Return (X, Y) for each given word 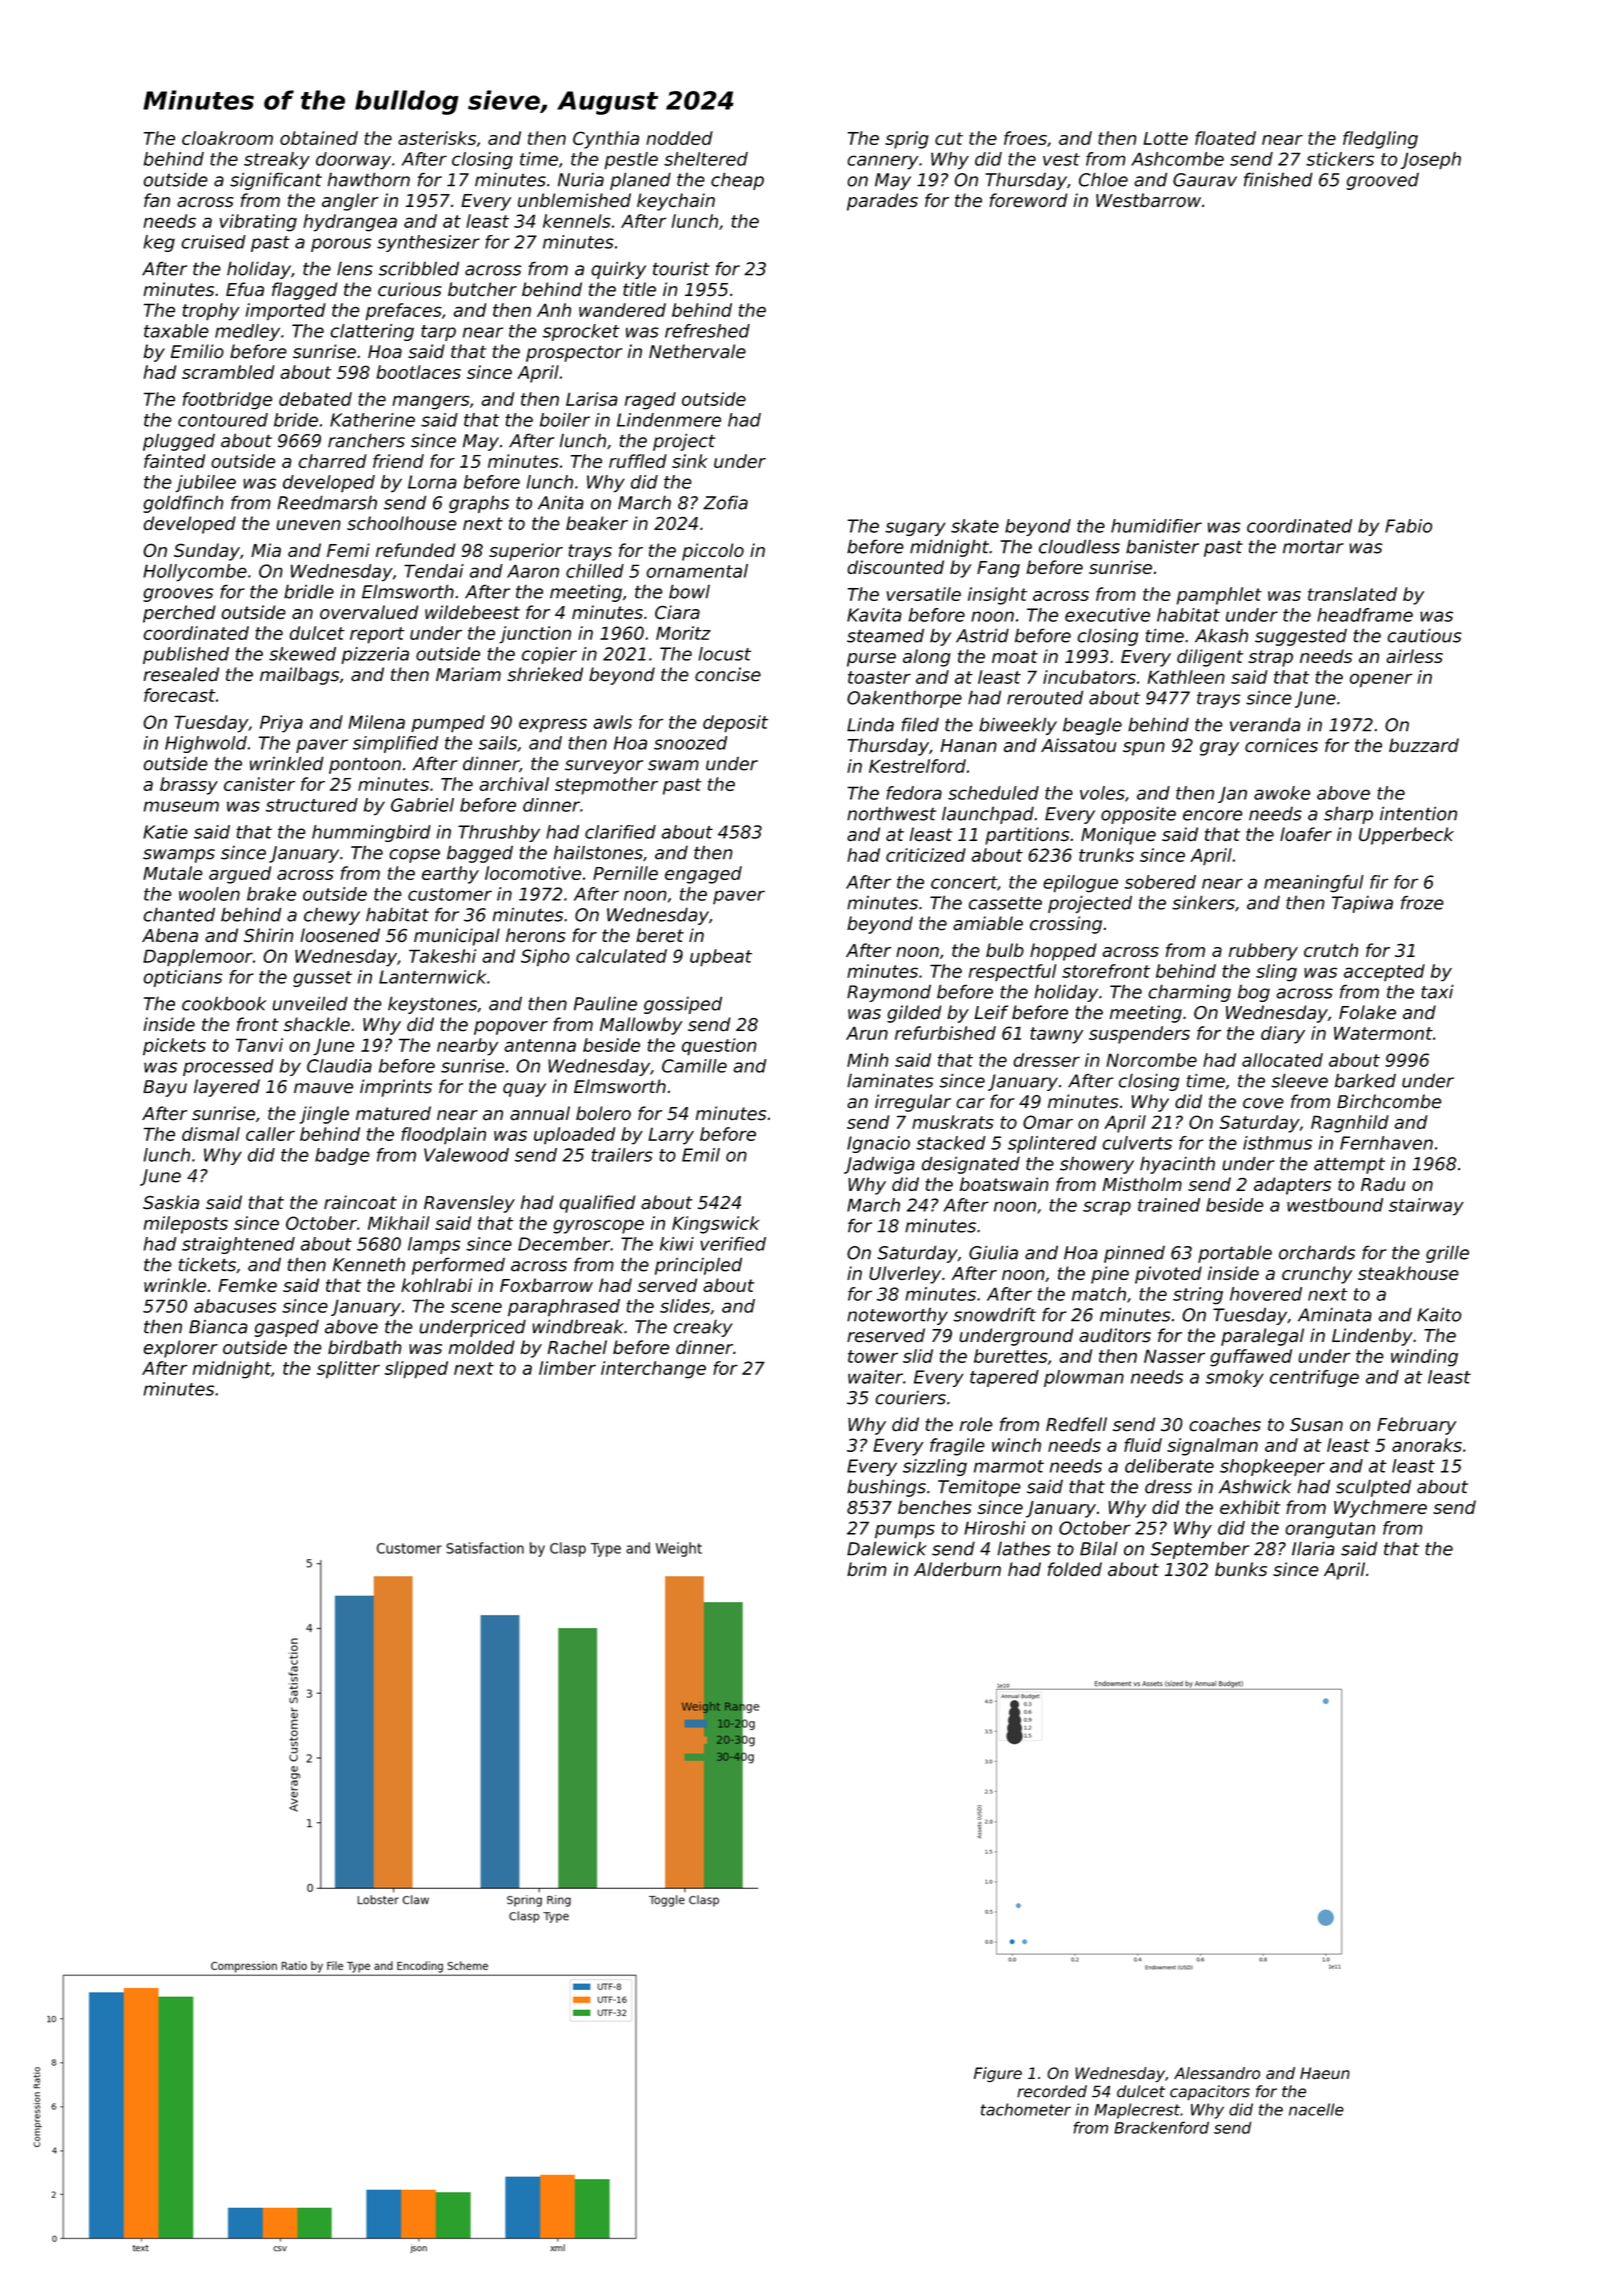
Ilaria (1313, 1548)
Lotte (1165, 138)
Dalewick (887, 1548)
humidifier (1156, 526)
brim (867, 1569)
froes (1025, 138)
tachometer (1026, 2109)
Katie (165, 832)
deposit (735, 724)
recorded (1052, 2091)
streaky (277, 161)
